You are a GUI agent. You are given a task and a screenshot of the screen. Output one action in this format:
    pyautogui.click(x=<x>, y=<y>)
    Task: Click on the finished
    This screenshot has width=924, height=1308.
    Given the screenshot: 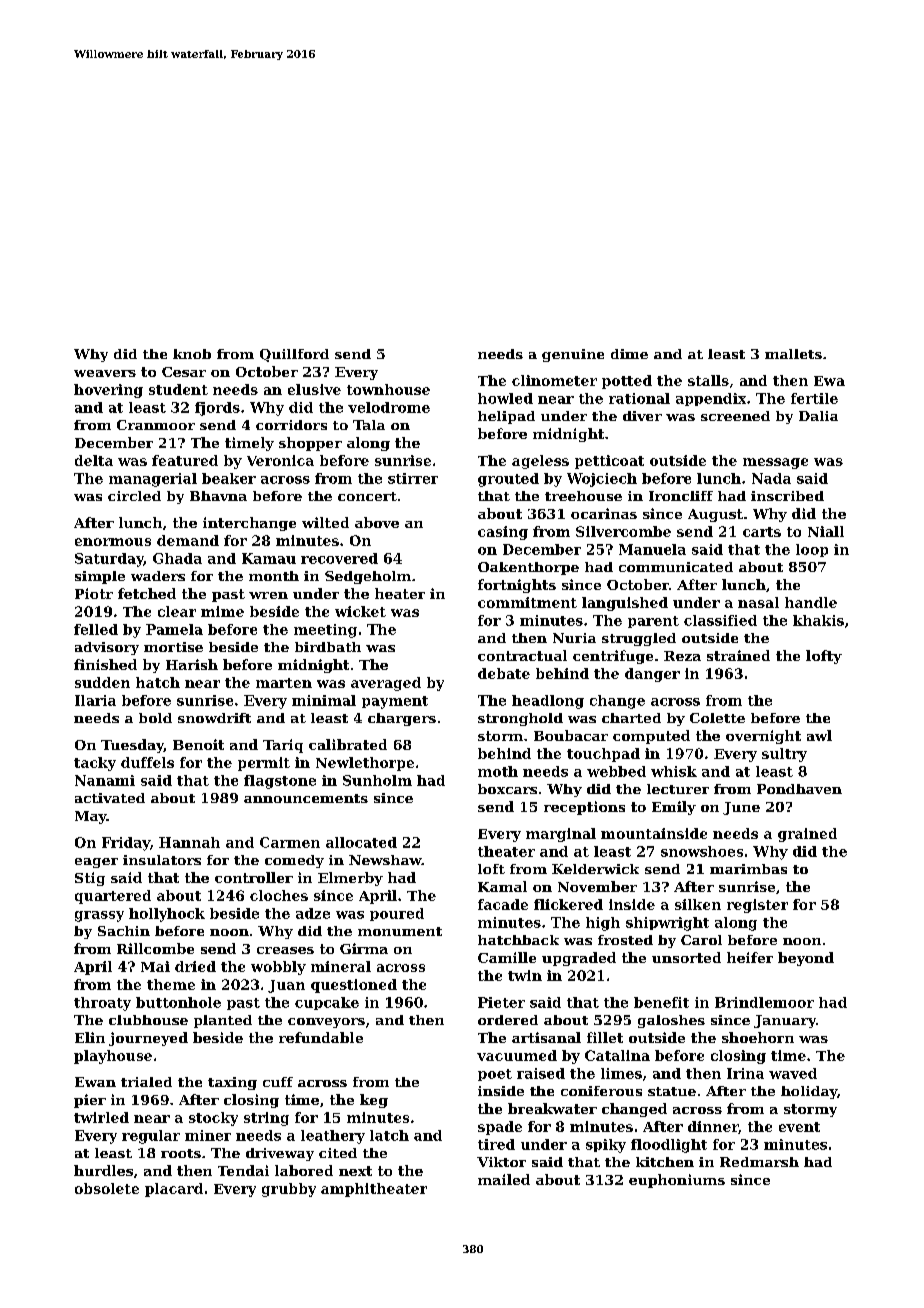 What is the action you would take?
    pyautogui.click(x=105, y=664)
